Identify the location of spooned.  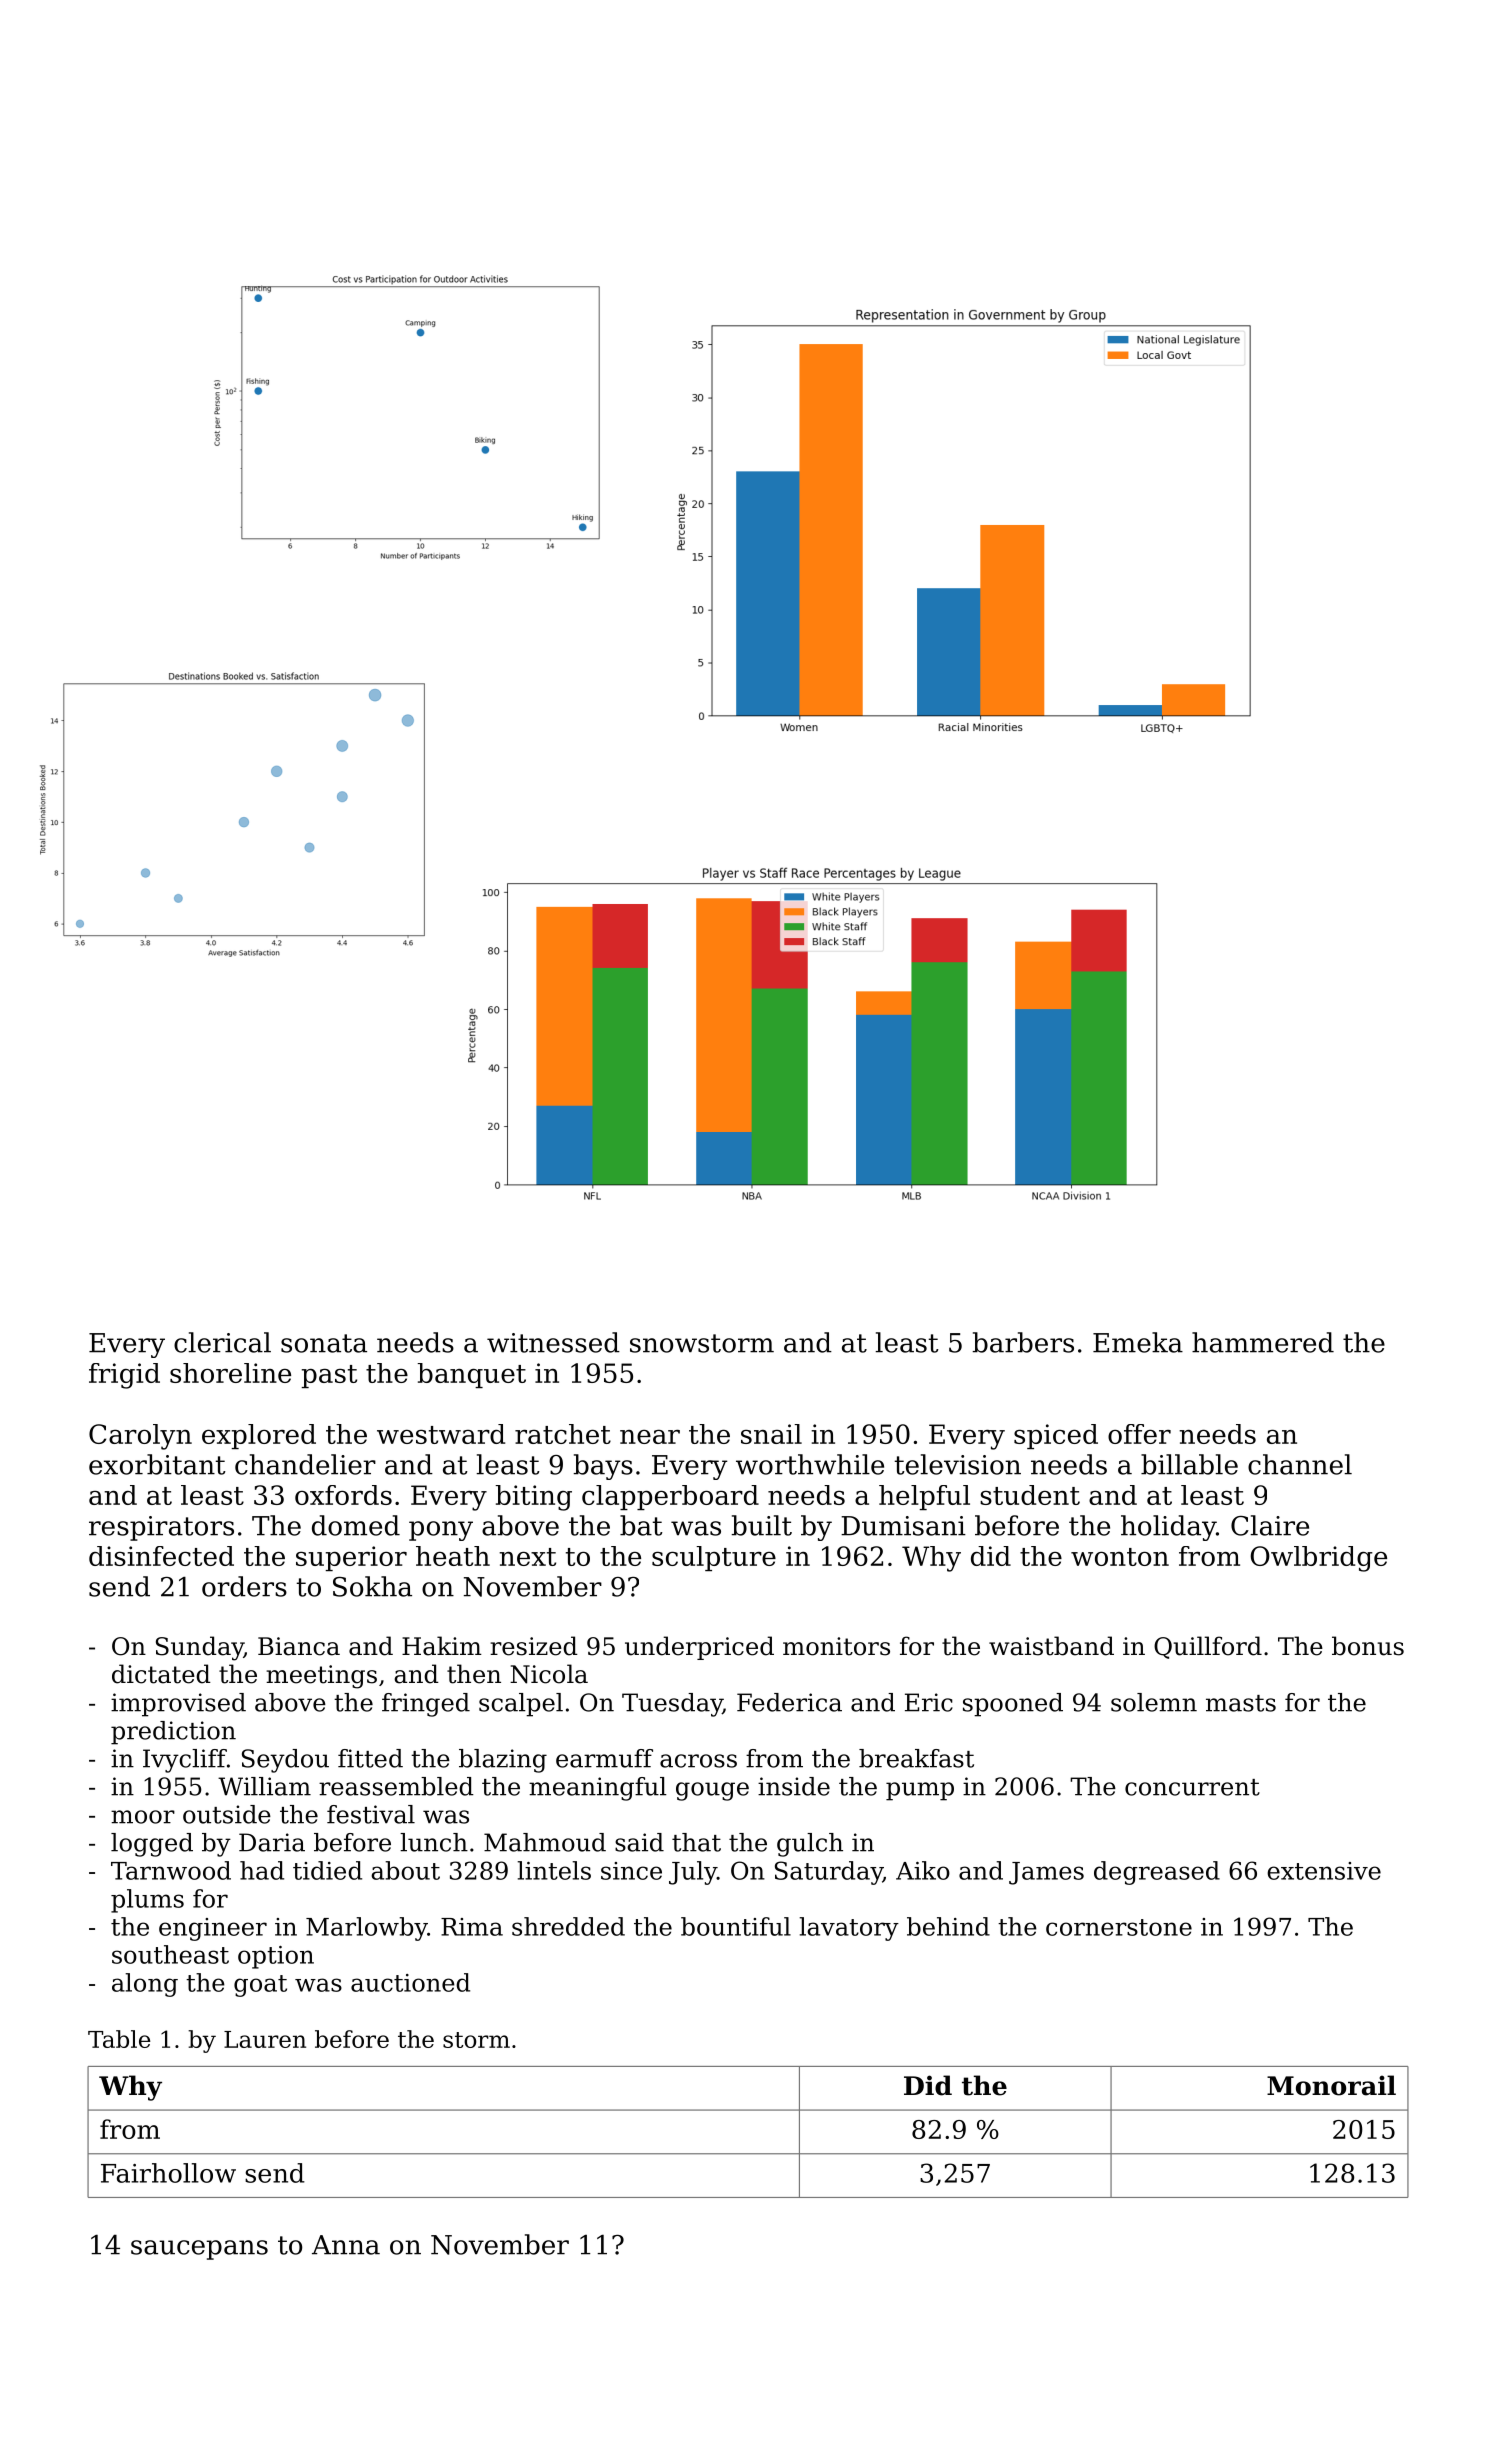
(1013, 1705).
